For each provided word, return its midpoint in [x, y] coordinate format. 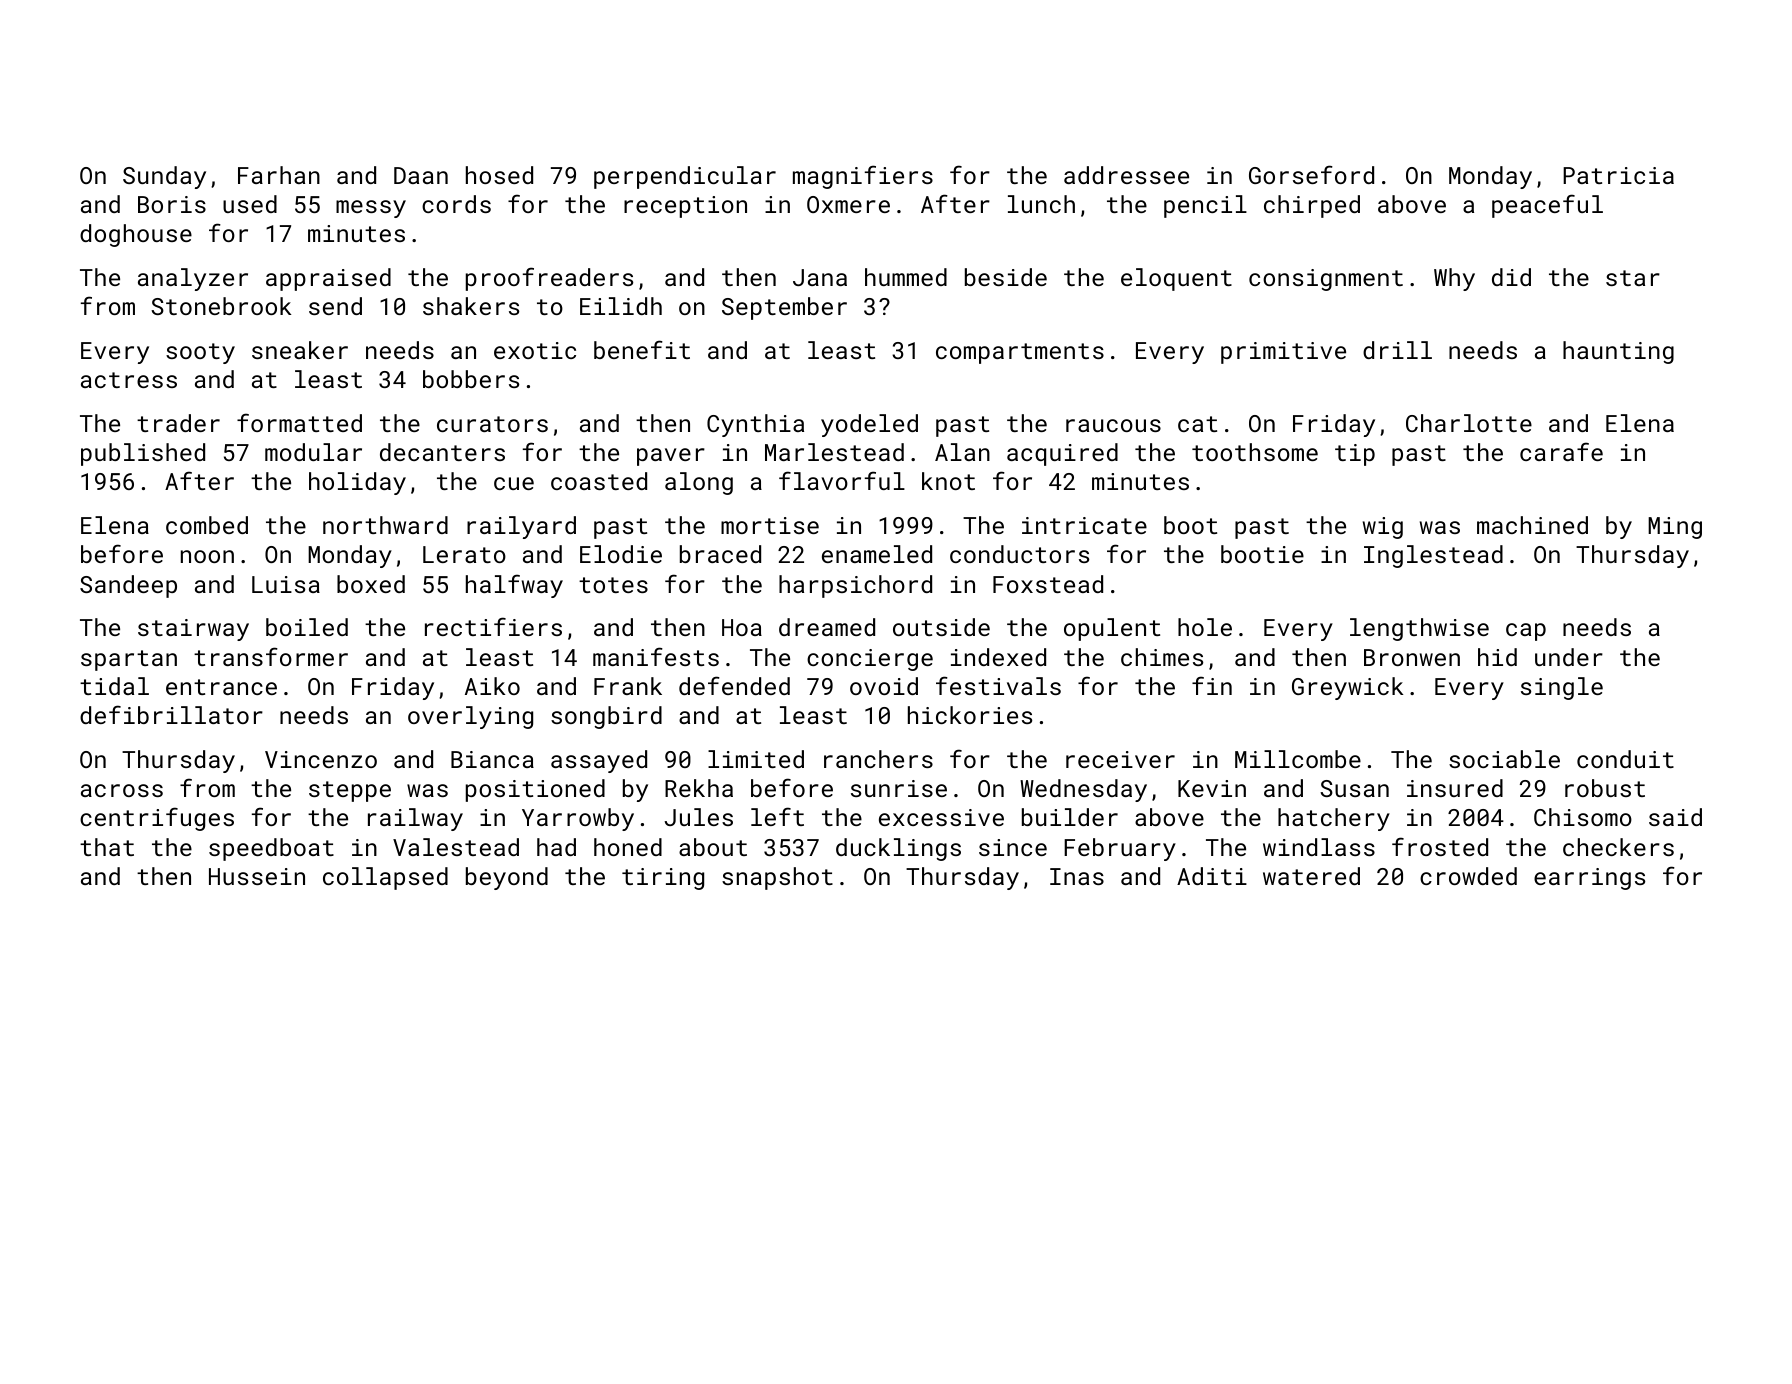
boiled [307, 627]
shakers [471, 306]
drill [1397, 350]
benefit [642, 349]
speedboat [271, 849]
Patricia [1618, 175]
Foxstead [1048, 584]
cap [1526, 632]
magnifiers [863, 177]
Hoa [742, 627]
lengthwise [1419, 629]
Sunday [164, 177]
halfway [514, 586]
